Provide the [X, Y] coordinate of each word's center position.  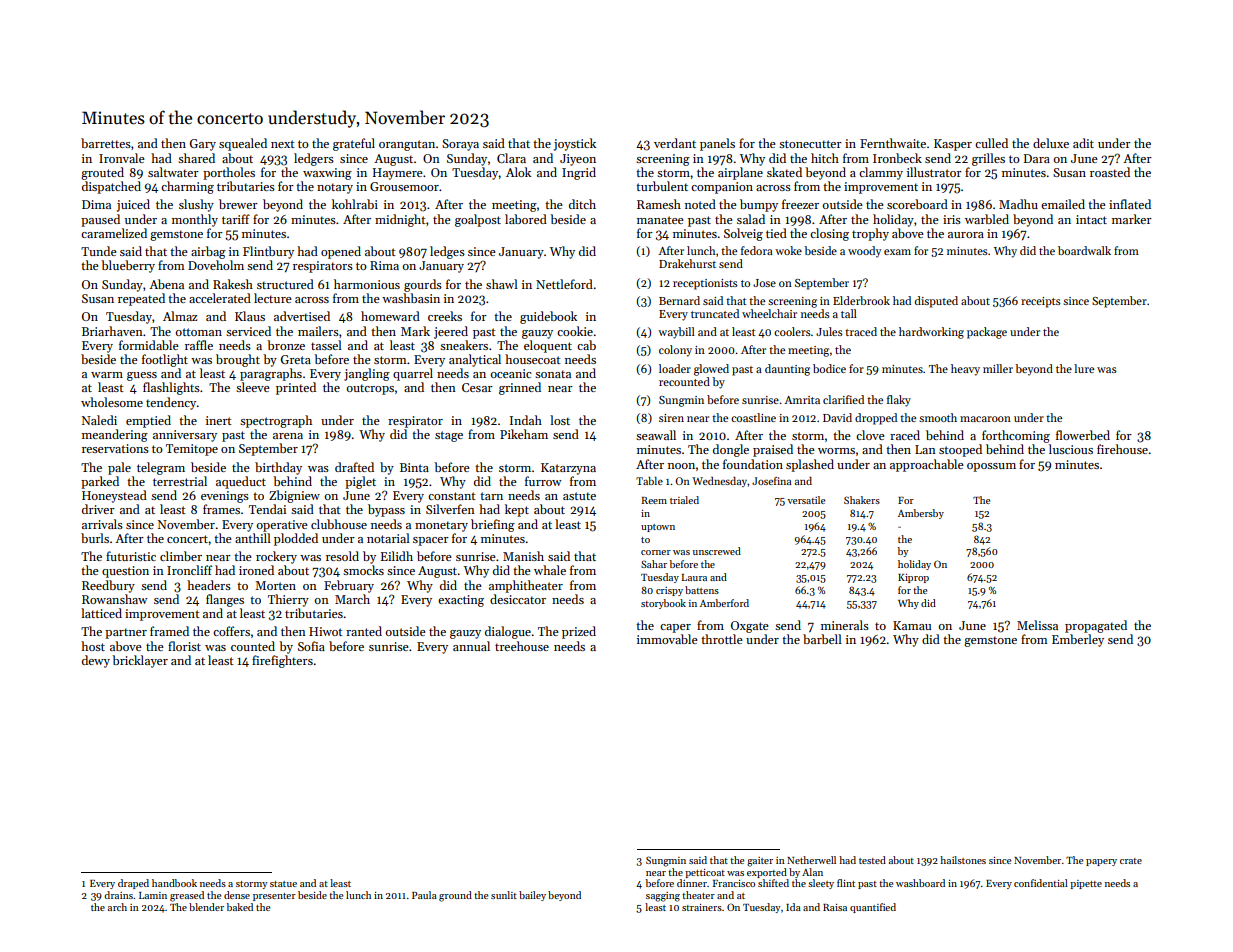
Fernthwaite [893, 143]
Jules [829, 331]
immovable [667, 639]
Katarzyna [568, 469]
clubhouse [339, 524]
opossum [991, 467]
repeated [141, 299]
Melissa [1037, 625]
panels [717, 144]
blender [206, 907]
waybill [676, 333]
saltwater [173, 172]
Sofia [311, 646]
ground [455, 896]
